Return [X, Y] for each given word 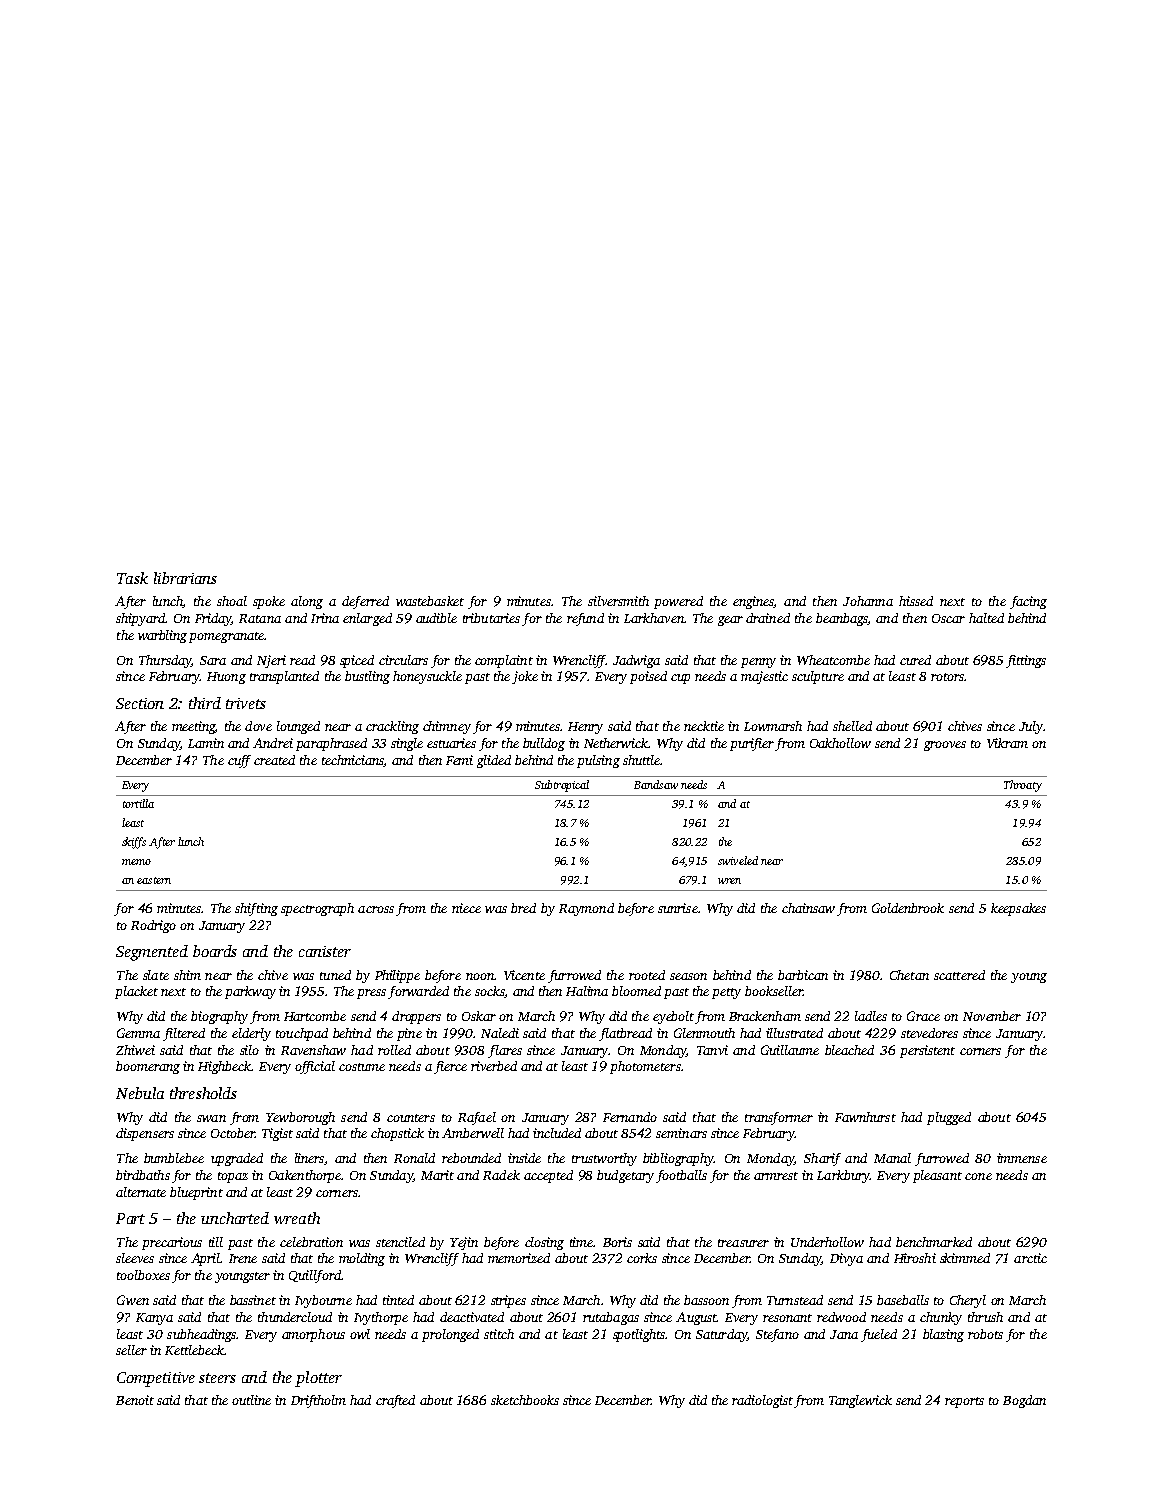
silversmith [618, 601]
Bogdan [1024, 1401]
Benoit [135, 1400]
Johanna [868, 601]
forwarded [418, 992]
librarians [185, 578]
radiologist [762, 1401]
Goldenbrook [908, 908]
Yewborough [300, 1118]
